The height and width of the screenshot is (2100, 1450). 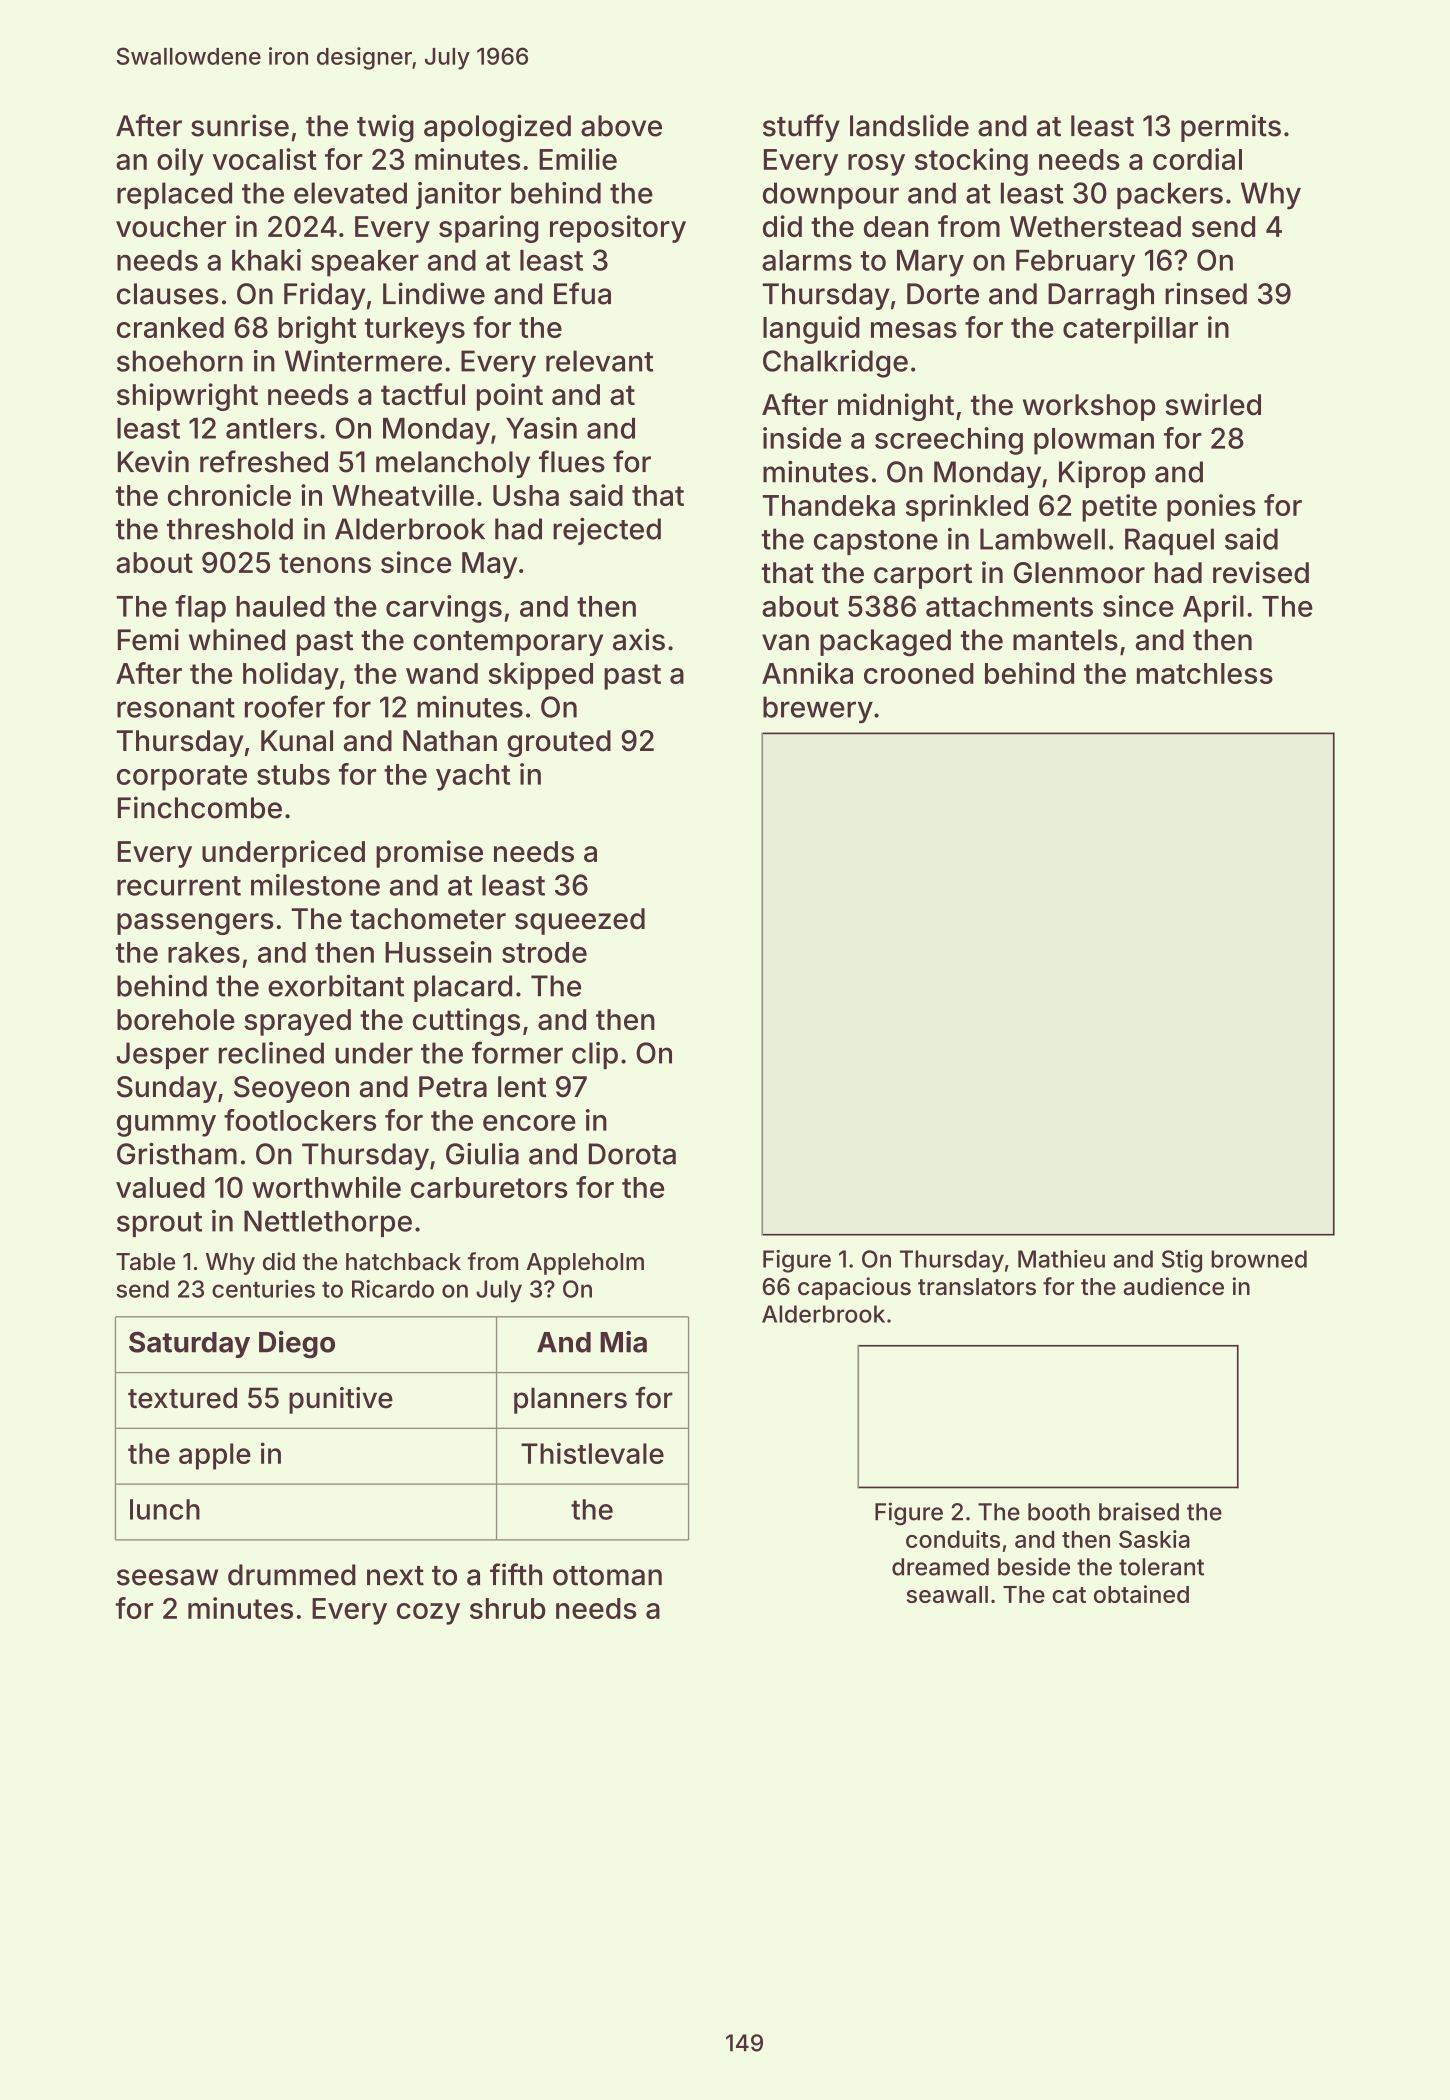 What do you see at coordinates (541, 676) in the screenshot?
I see `skipped` at bounding box center [541, 676].
